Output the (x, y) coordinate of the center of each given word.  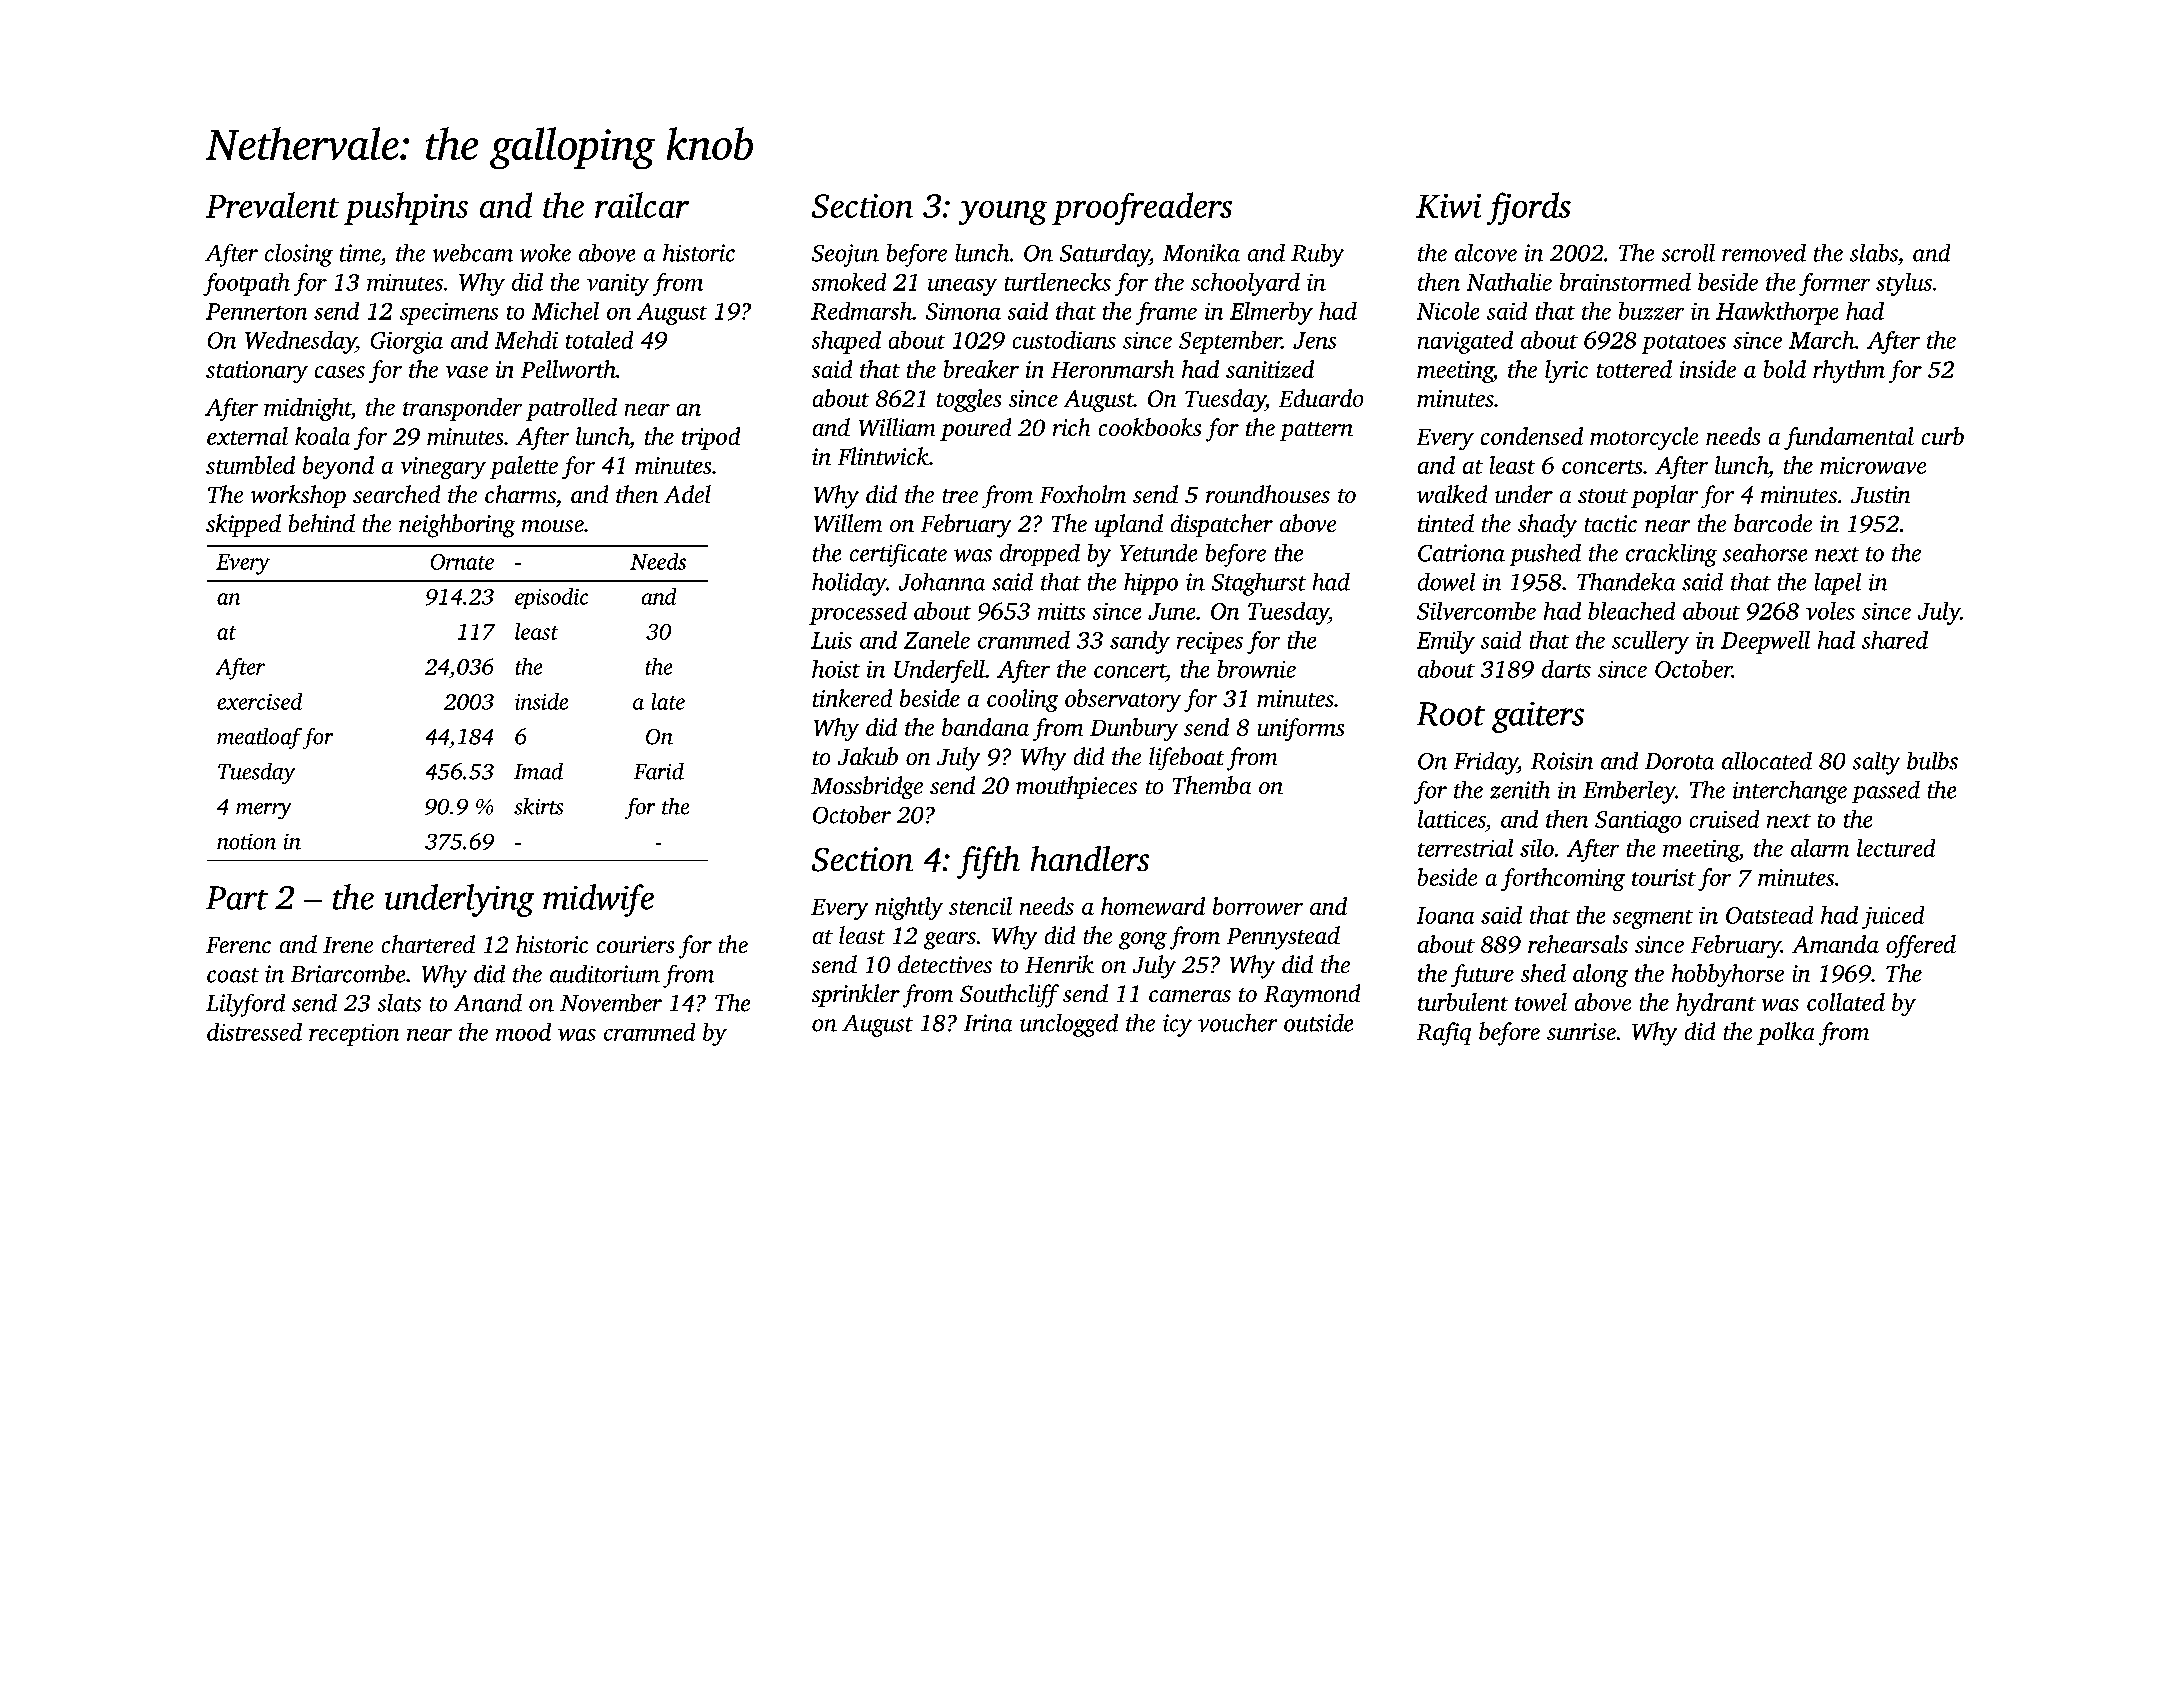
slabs (1874, 253)
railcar (642, 205)
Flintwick (883, 456)
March (1822, 340)
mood (523, 1032)
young (1003, 213)
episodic (551, 598)
